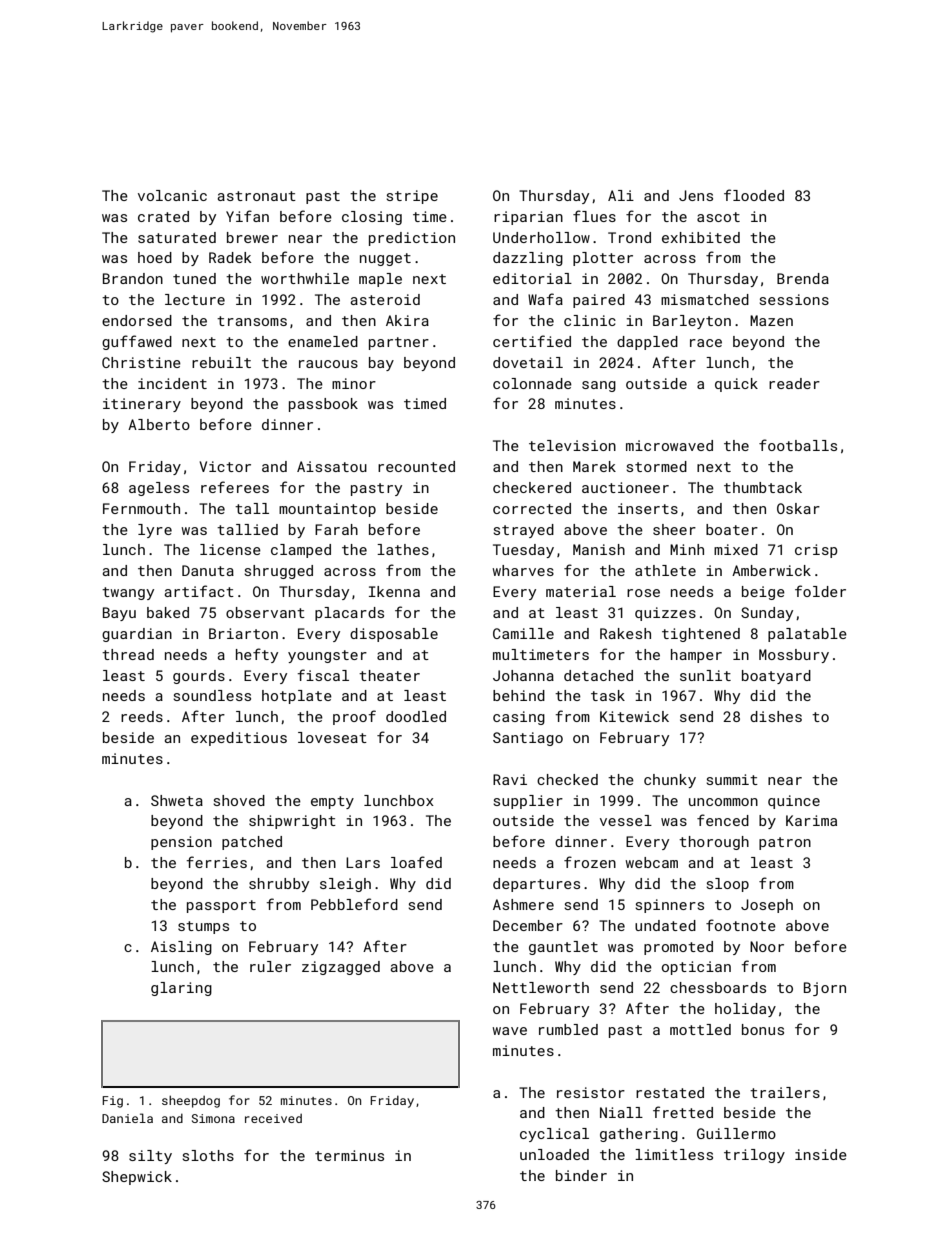 The image size is (952, 1233). I want to click on ascot, so click(718, 217).
